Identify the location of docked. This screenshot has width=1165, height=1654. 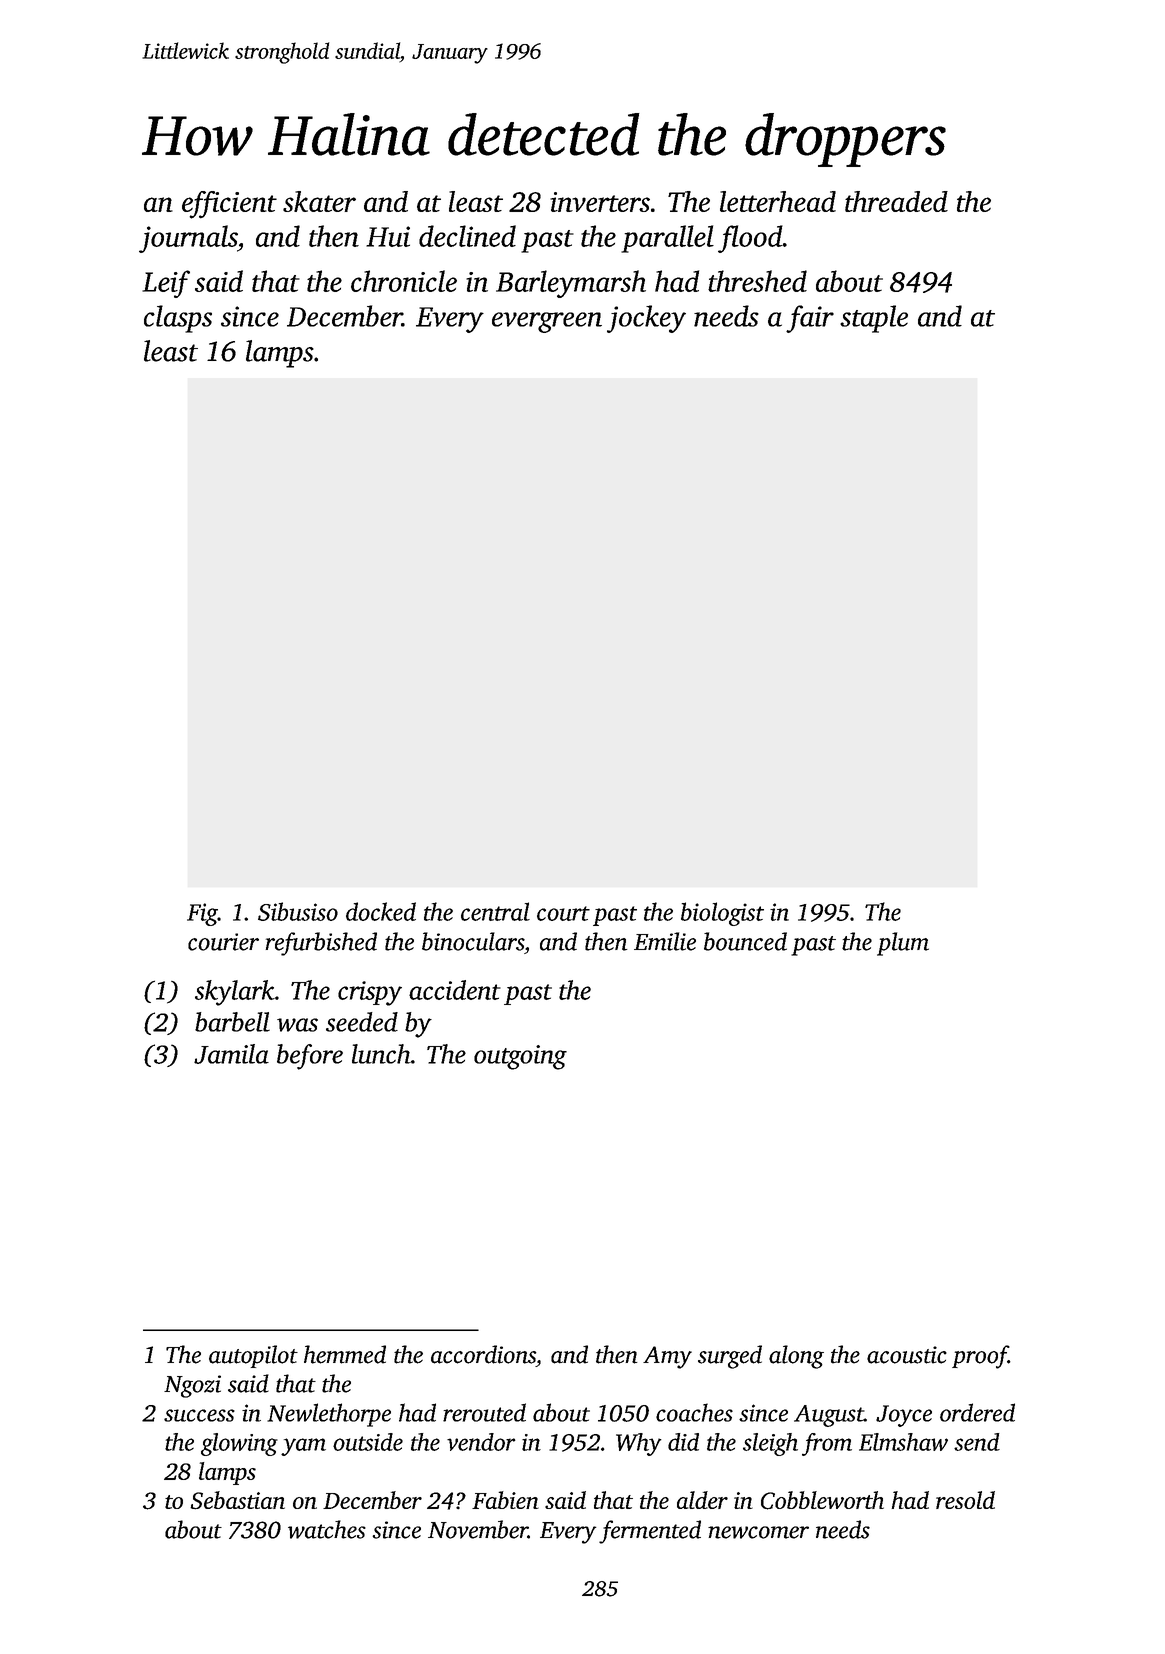
(381, 911).
